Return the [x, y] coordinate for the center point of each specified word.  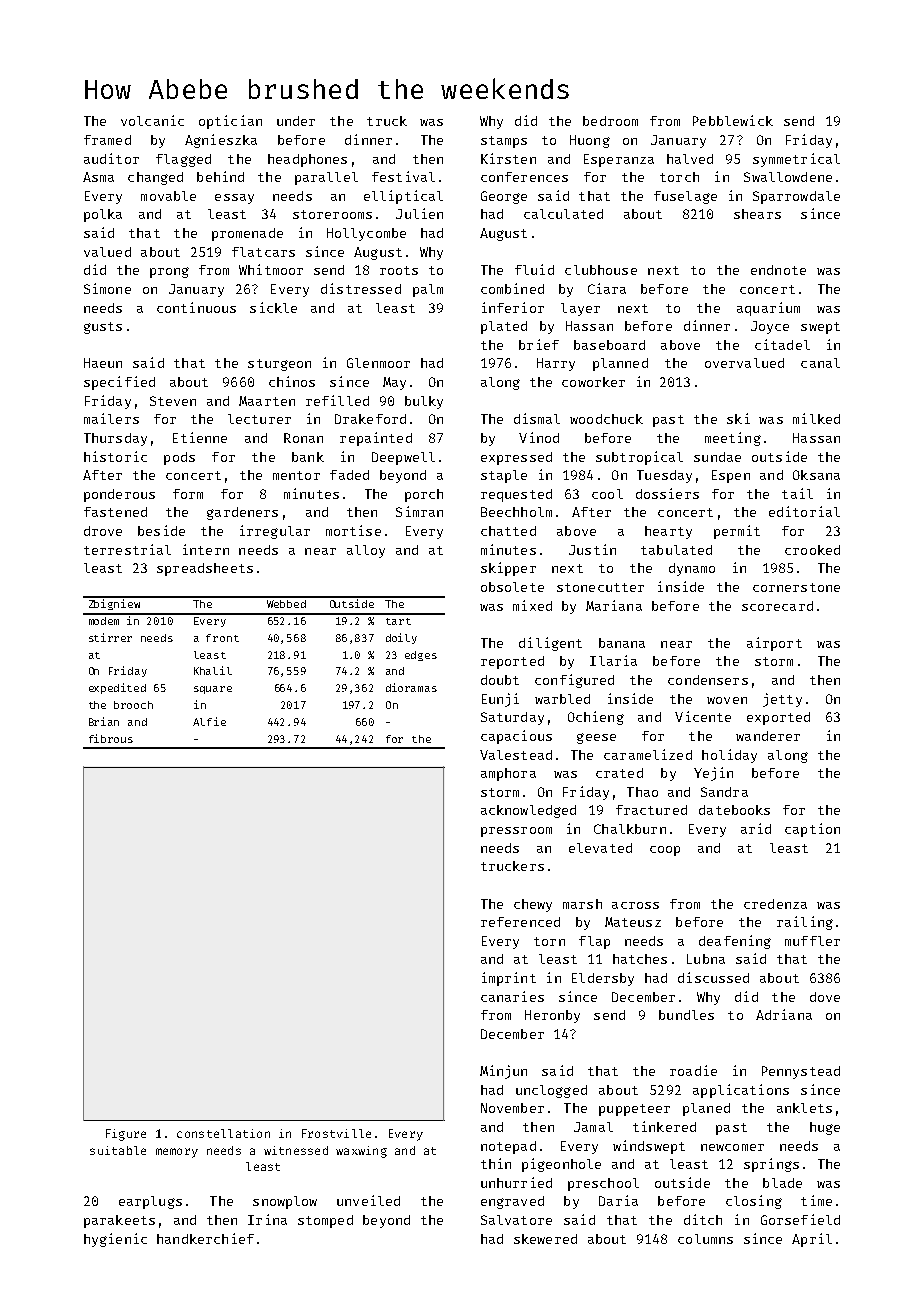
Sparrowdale [796, 197]
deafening [735, 942]
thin [496, 1163]
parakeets [119, 1221]
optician [230, 122]
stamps [504, 142]
